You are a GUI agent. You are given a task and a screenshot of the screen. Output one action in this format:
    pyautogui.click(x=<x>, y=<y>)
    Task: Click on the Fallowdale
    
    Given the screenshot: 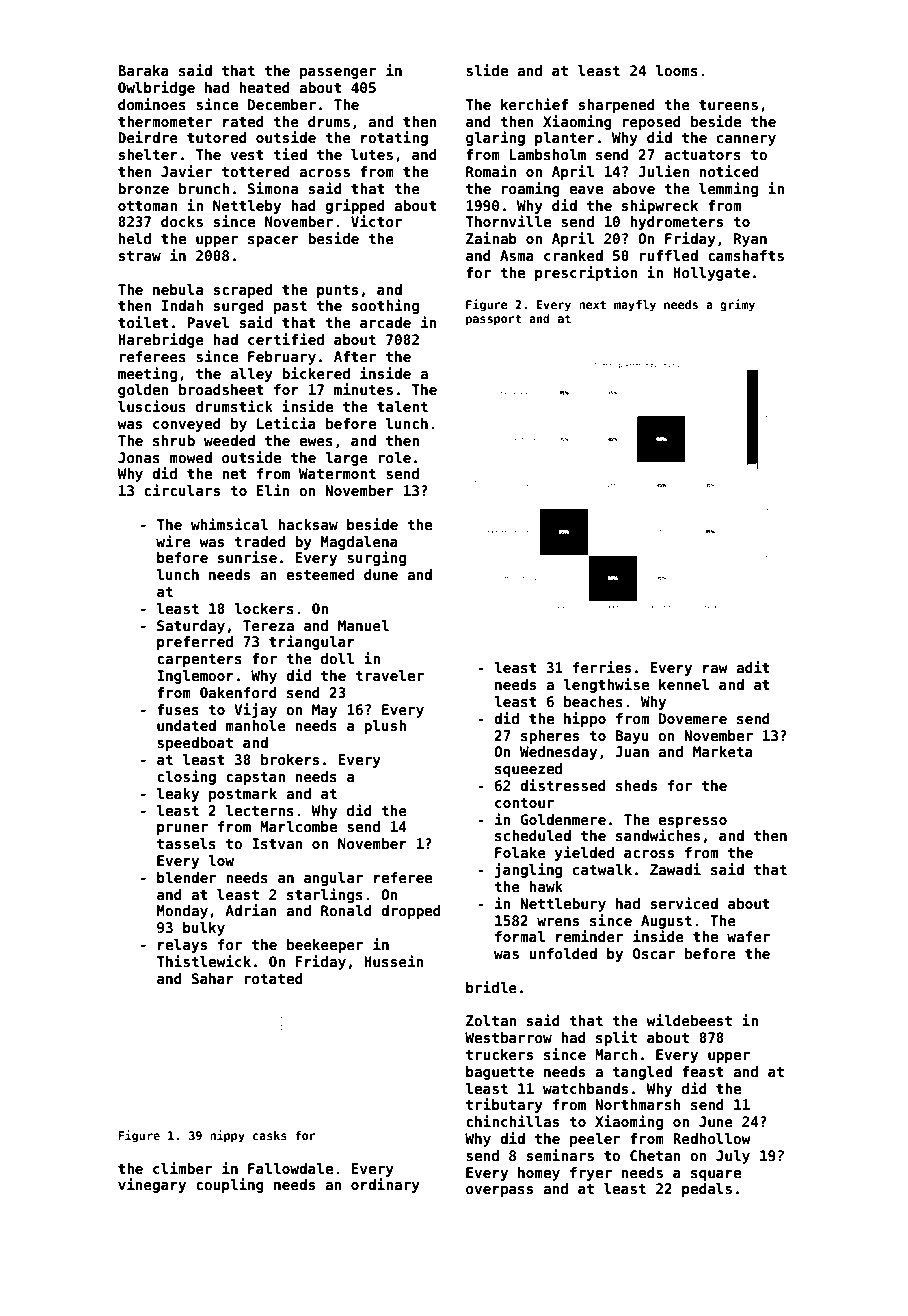 What is the action you would take?
    pyautogui.click(x=290, y=1168)
